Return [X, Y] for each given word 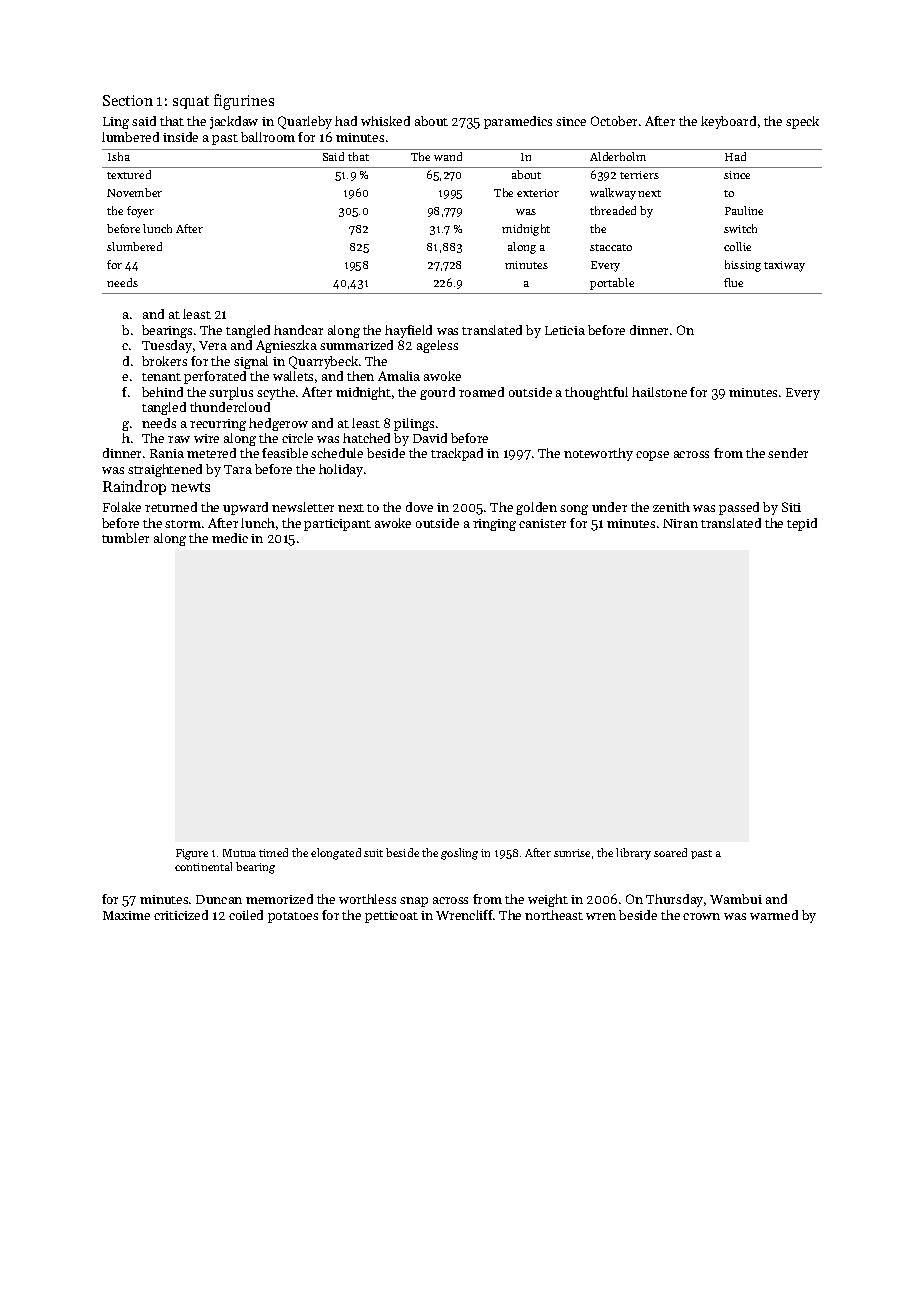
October [614, 121]
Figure [192, 854]
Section [128, 100]
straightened [165, 470]
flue [733, 282]
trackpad [457, 454]
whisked [385, 121]
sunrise [572, 853]
